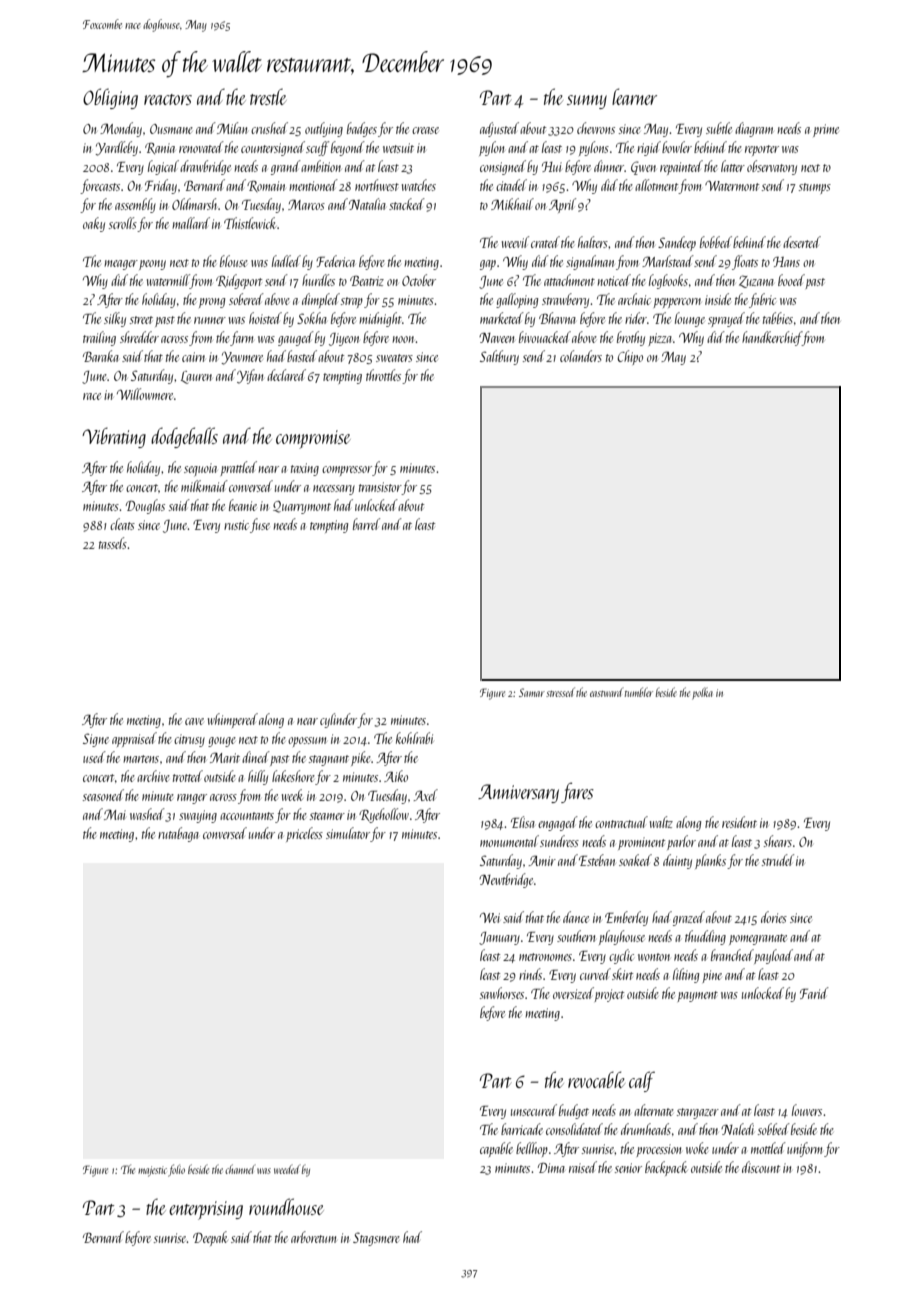 This image has width=924, height=1308. Describe the element at coordinates (380, 487) in the image. I see `transistor` at that location.
